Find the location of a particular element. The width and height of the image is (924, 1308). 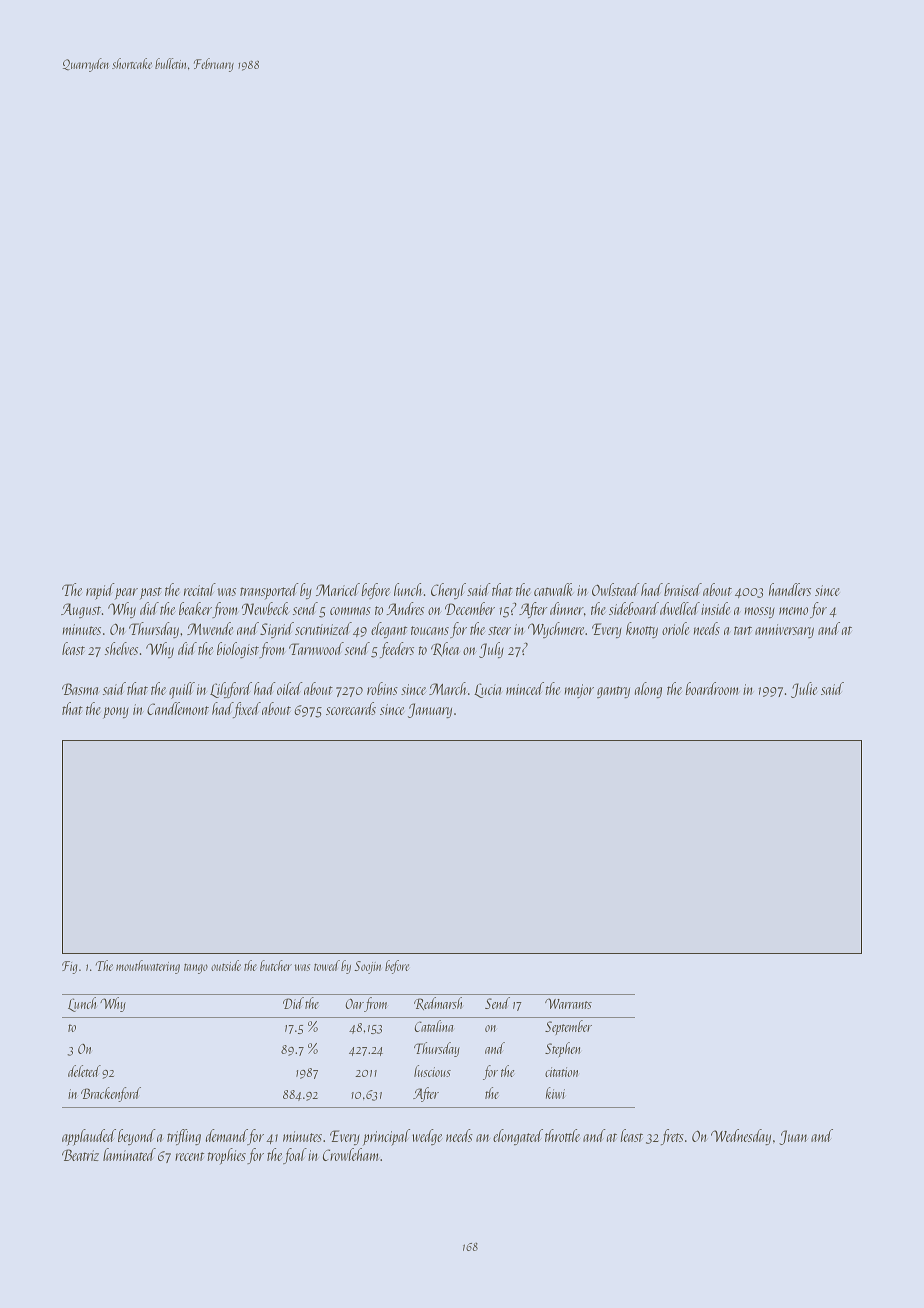

rapid is located at coordinates (100, 591).
